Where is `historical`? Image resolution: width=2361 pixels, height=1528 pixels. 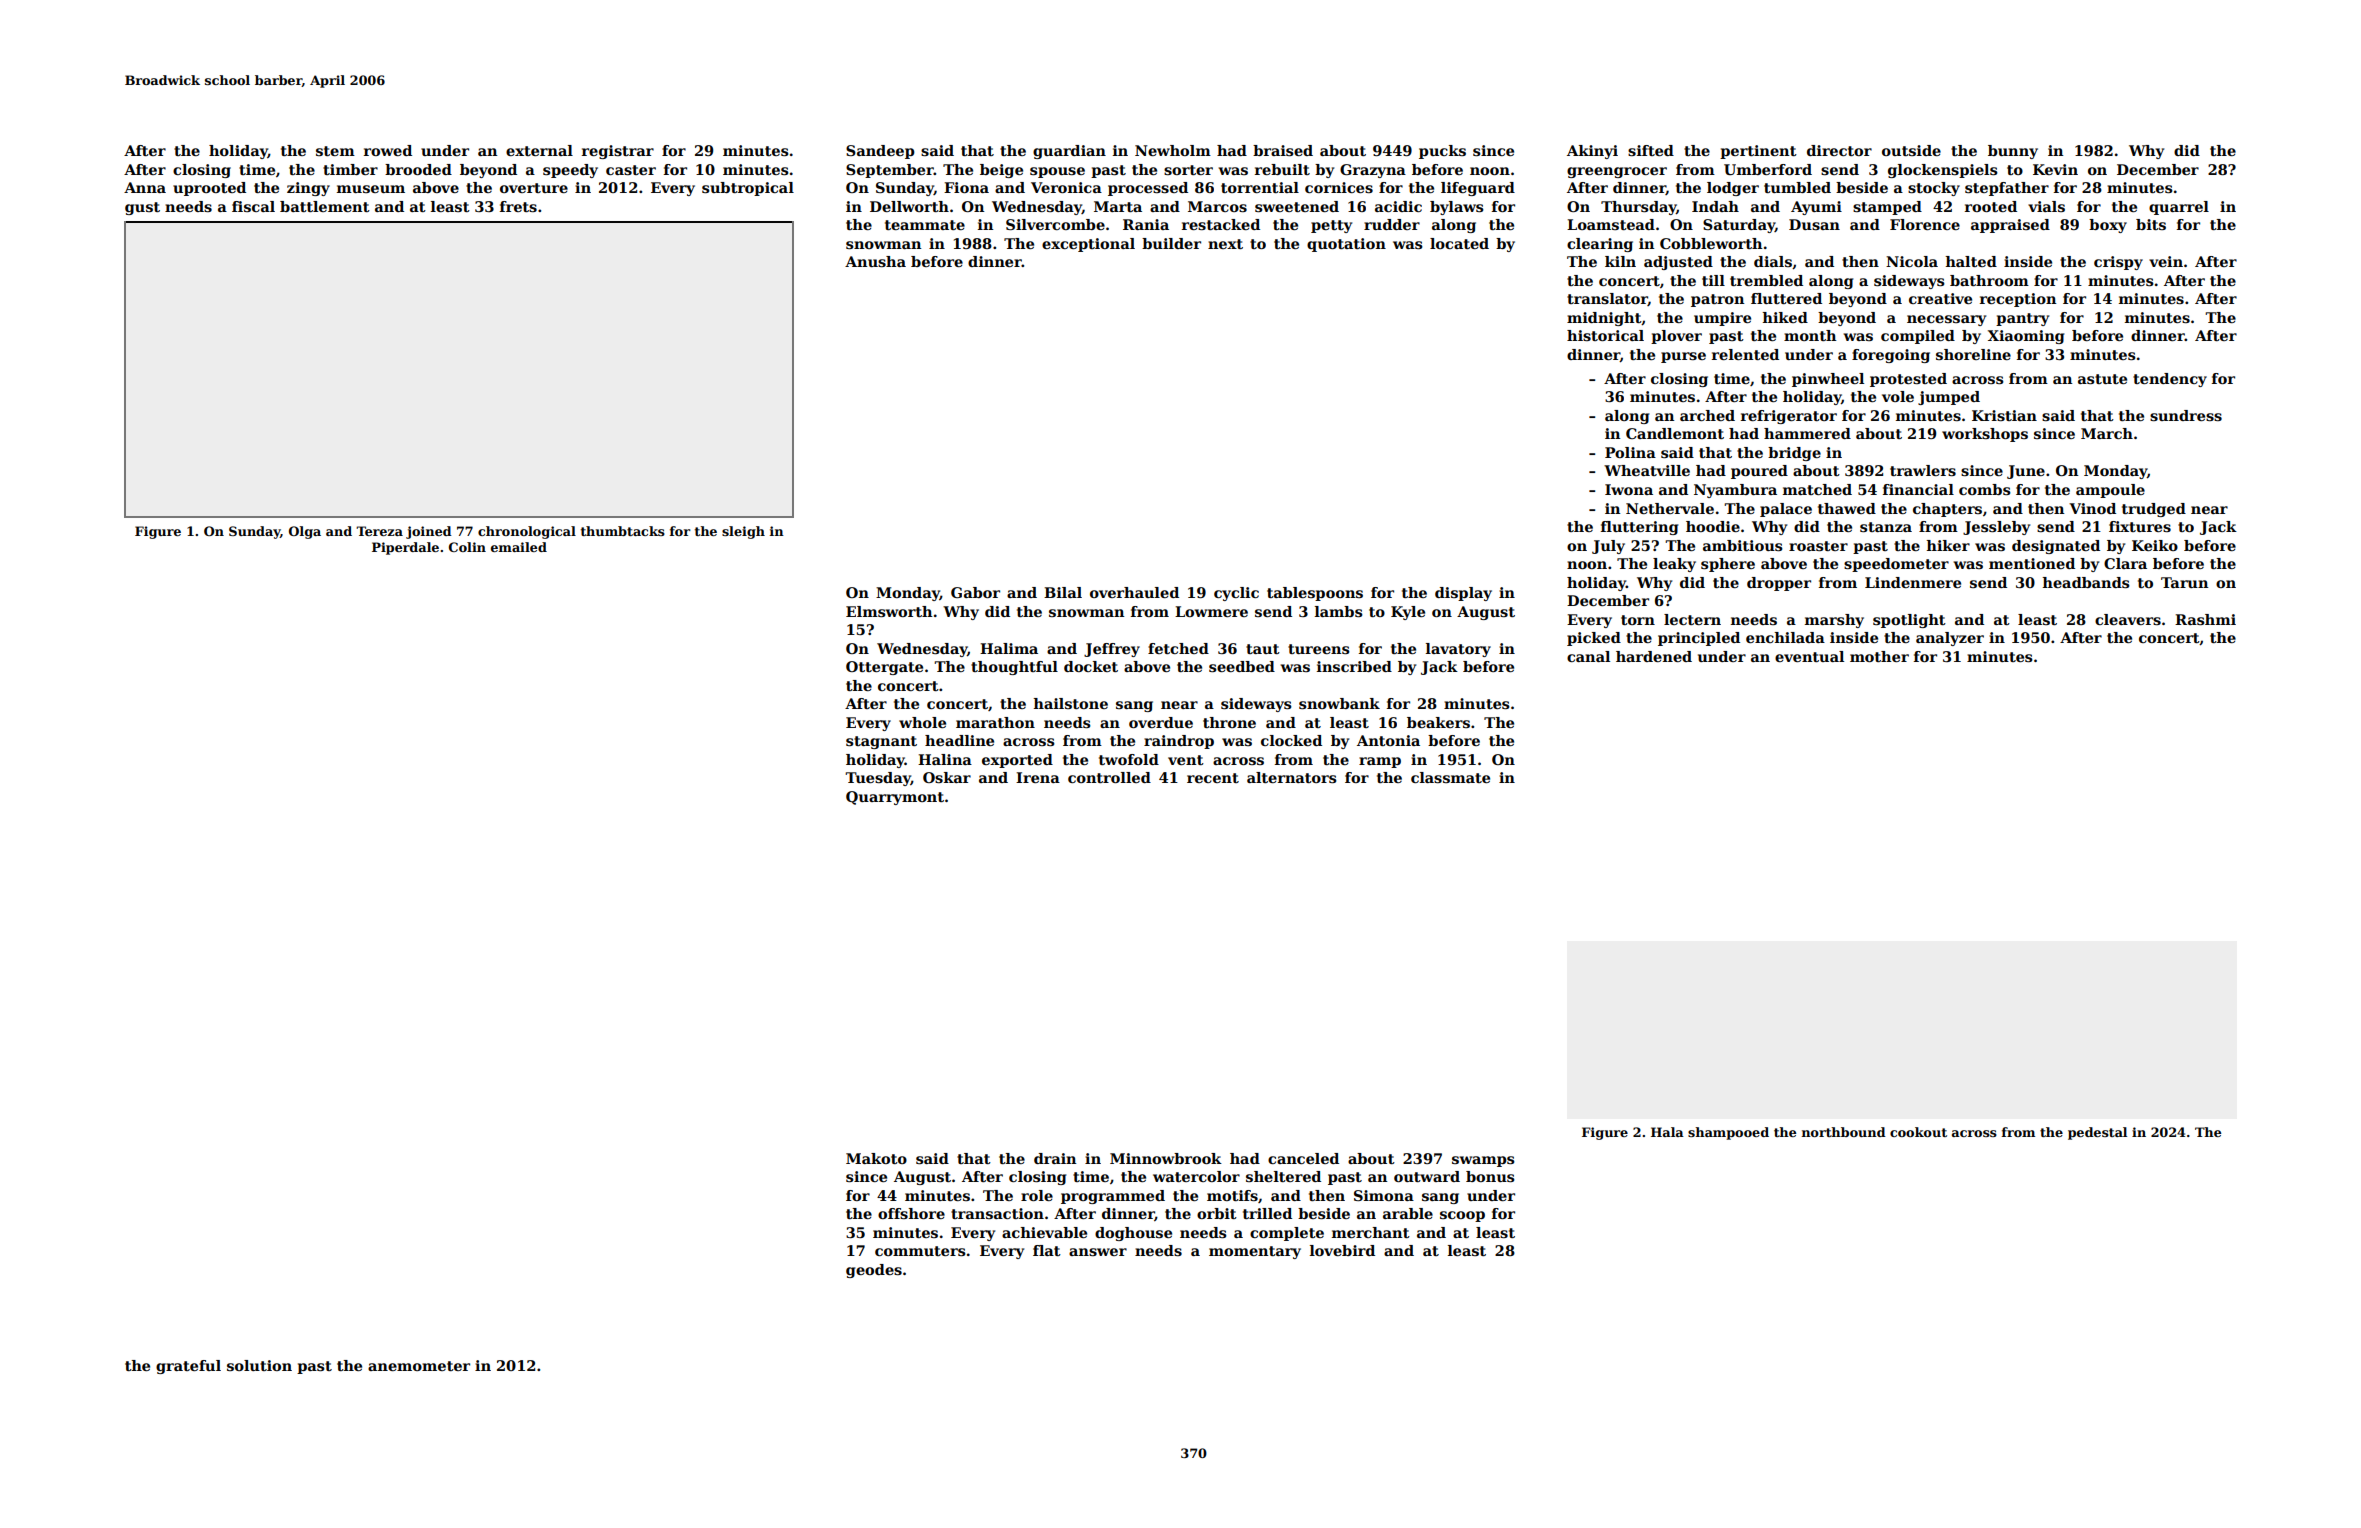
historical is located at coordinates (1605, 335).
